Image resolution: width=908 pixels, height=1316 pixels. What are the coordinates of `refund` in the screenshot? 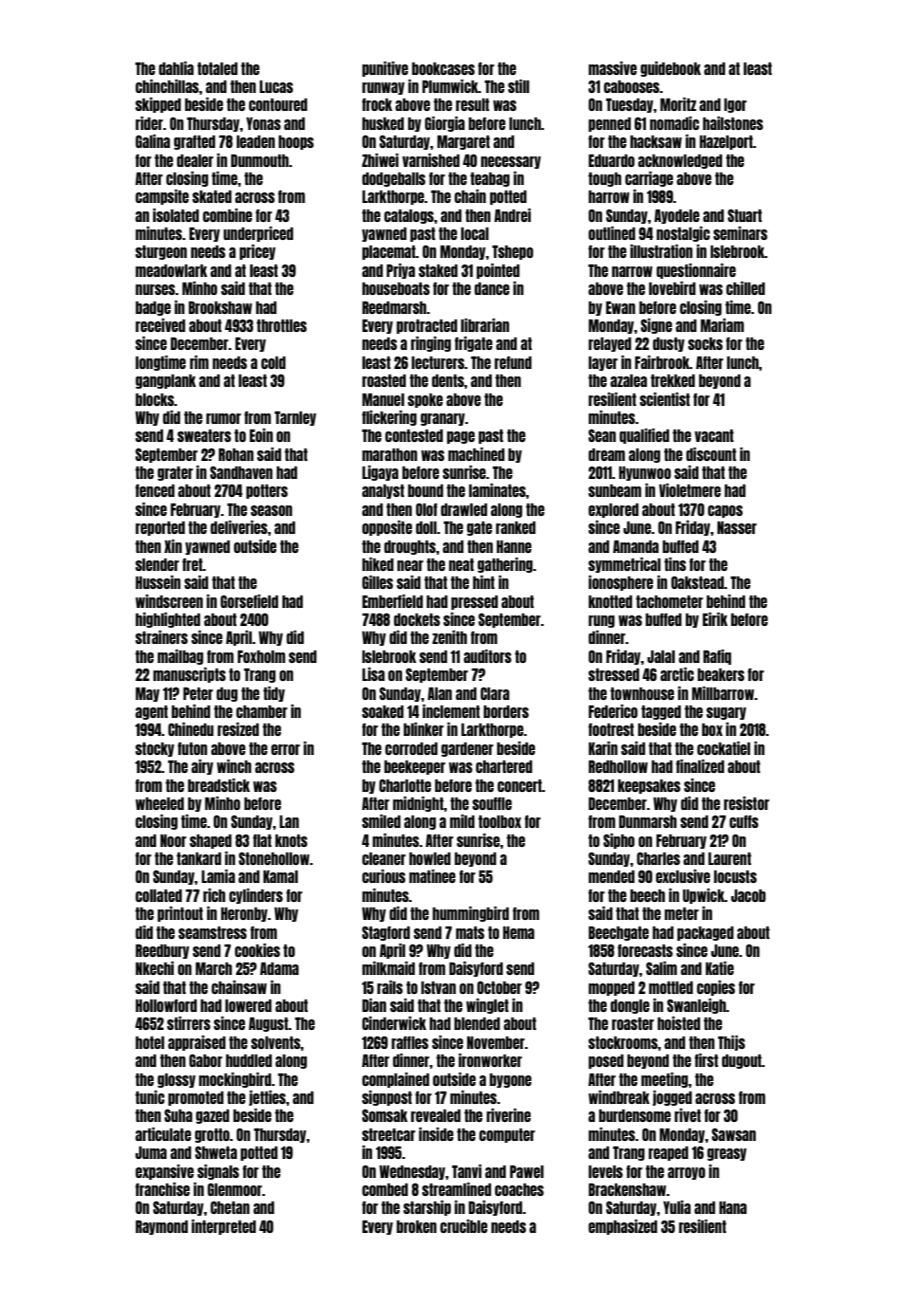 It's located at (513, 362).
